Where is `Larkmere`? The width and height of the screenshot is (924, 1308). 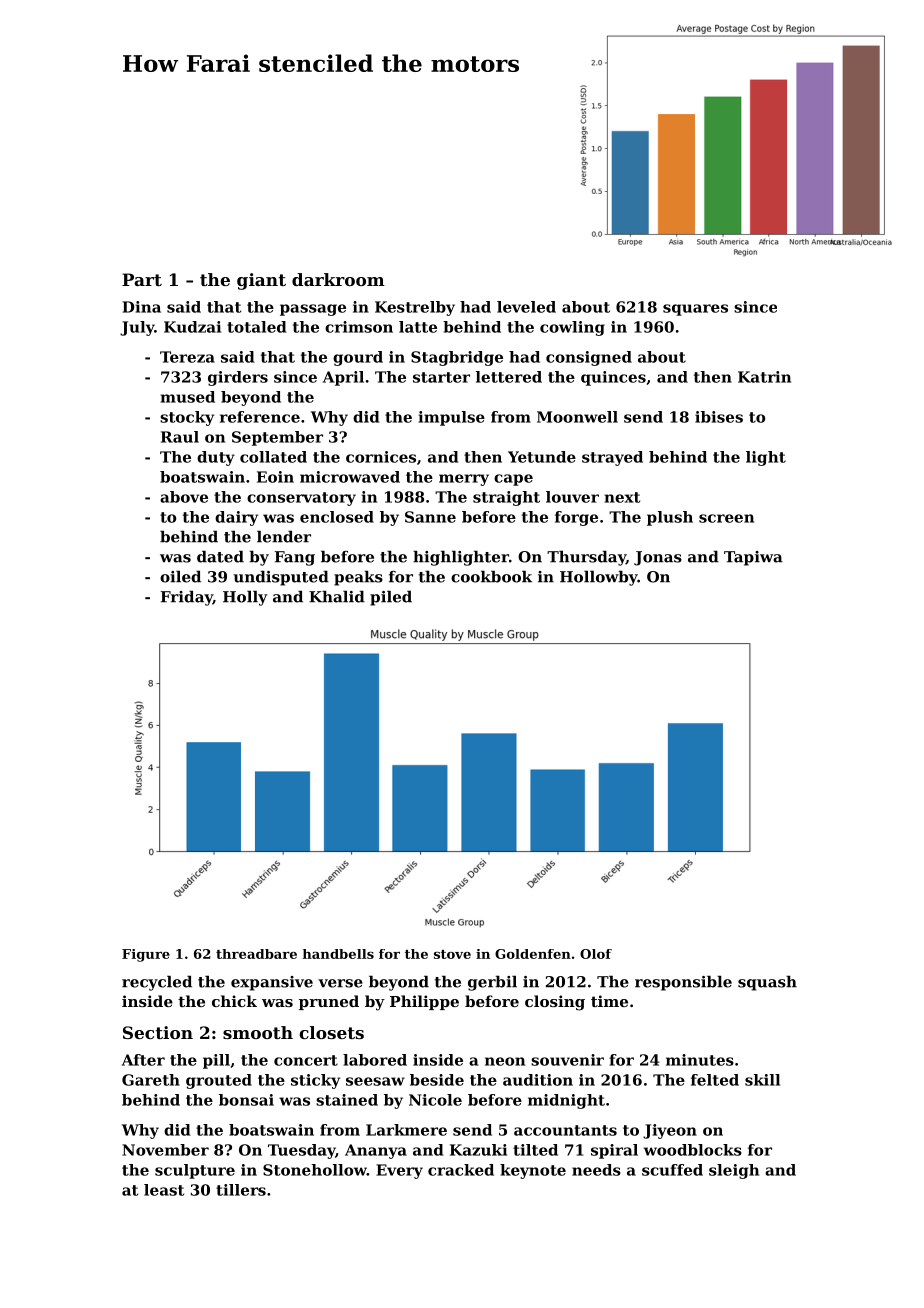
Larkmere is located at coordinates (406, 1130).
